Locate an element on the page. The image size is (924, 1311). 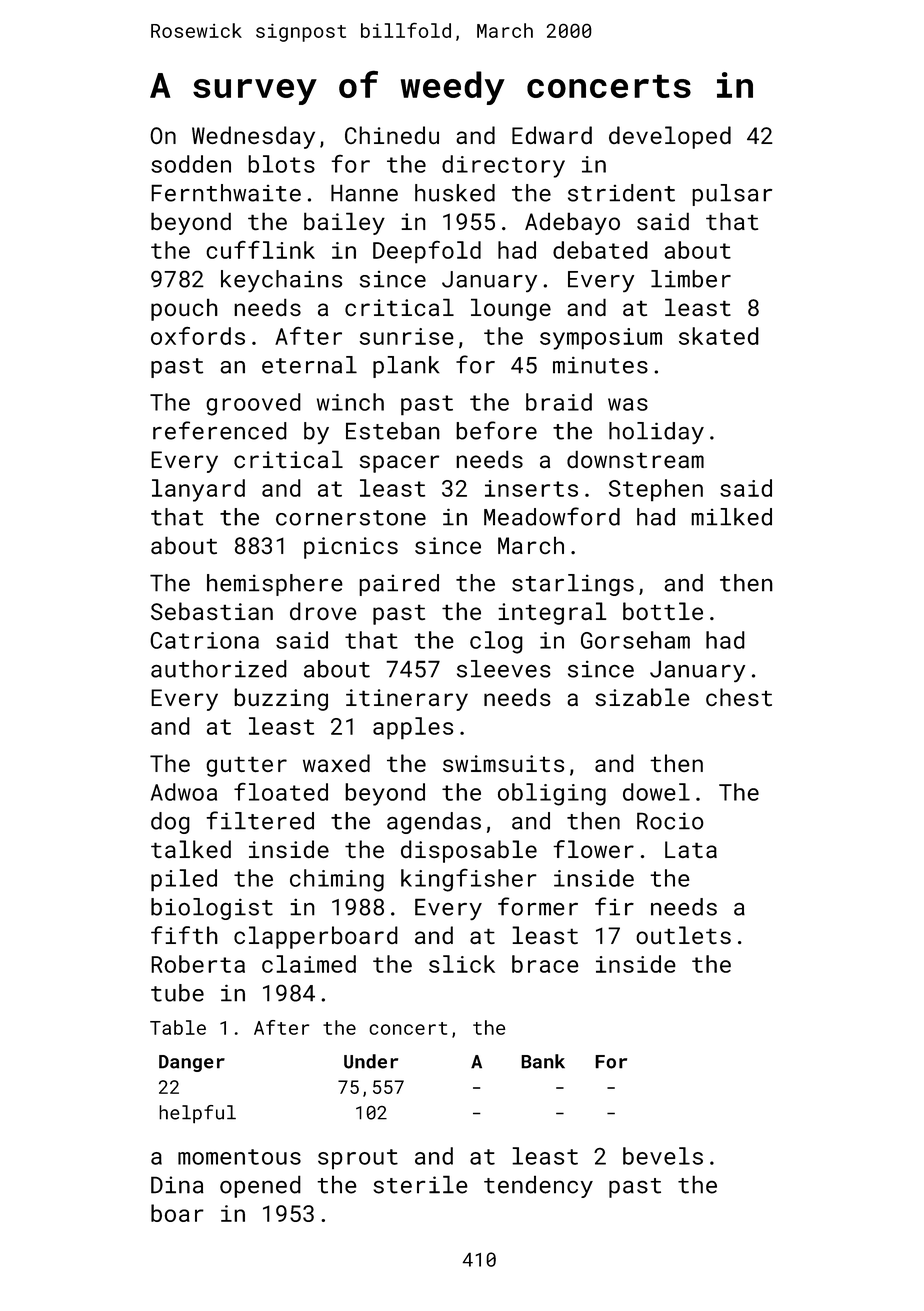
pulsar is located at coordinates (732, 195).
